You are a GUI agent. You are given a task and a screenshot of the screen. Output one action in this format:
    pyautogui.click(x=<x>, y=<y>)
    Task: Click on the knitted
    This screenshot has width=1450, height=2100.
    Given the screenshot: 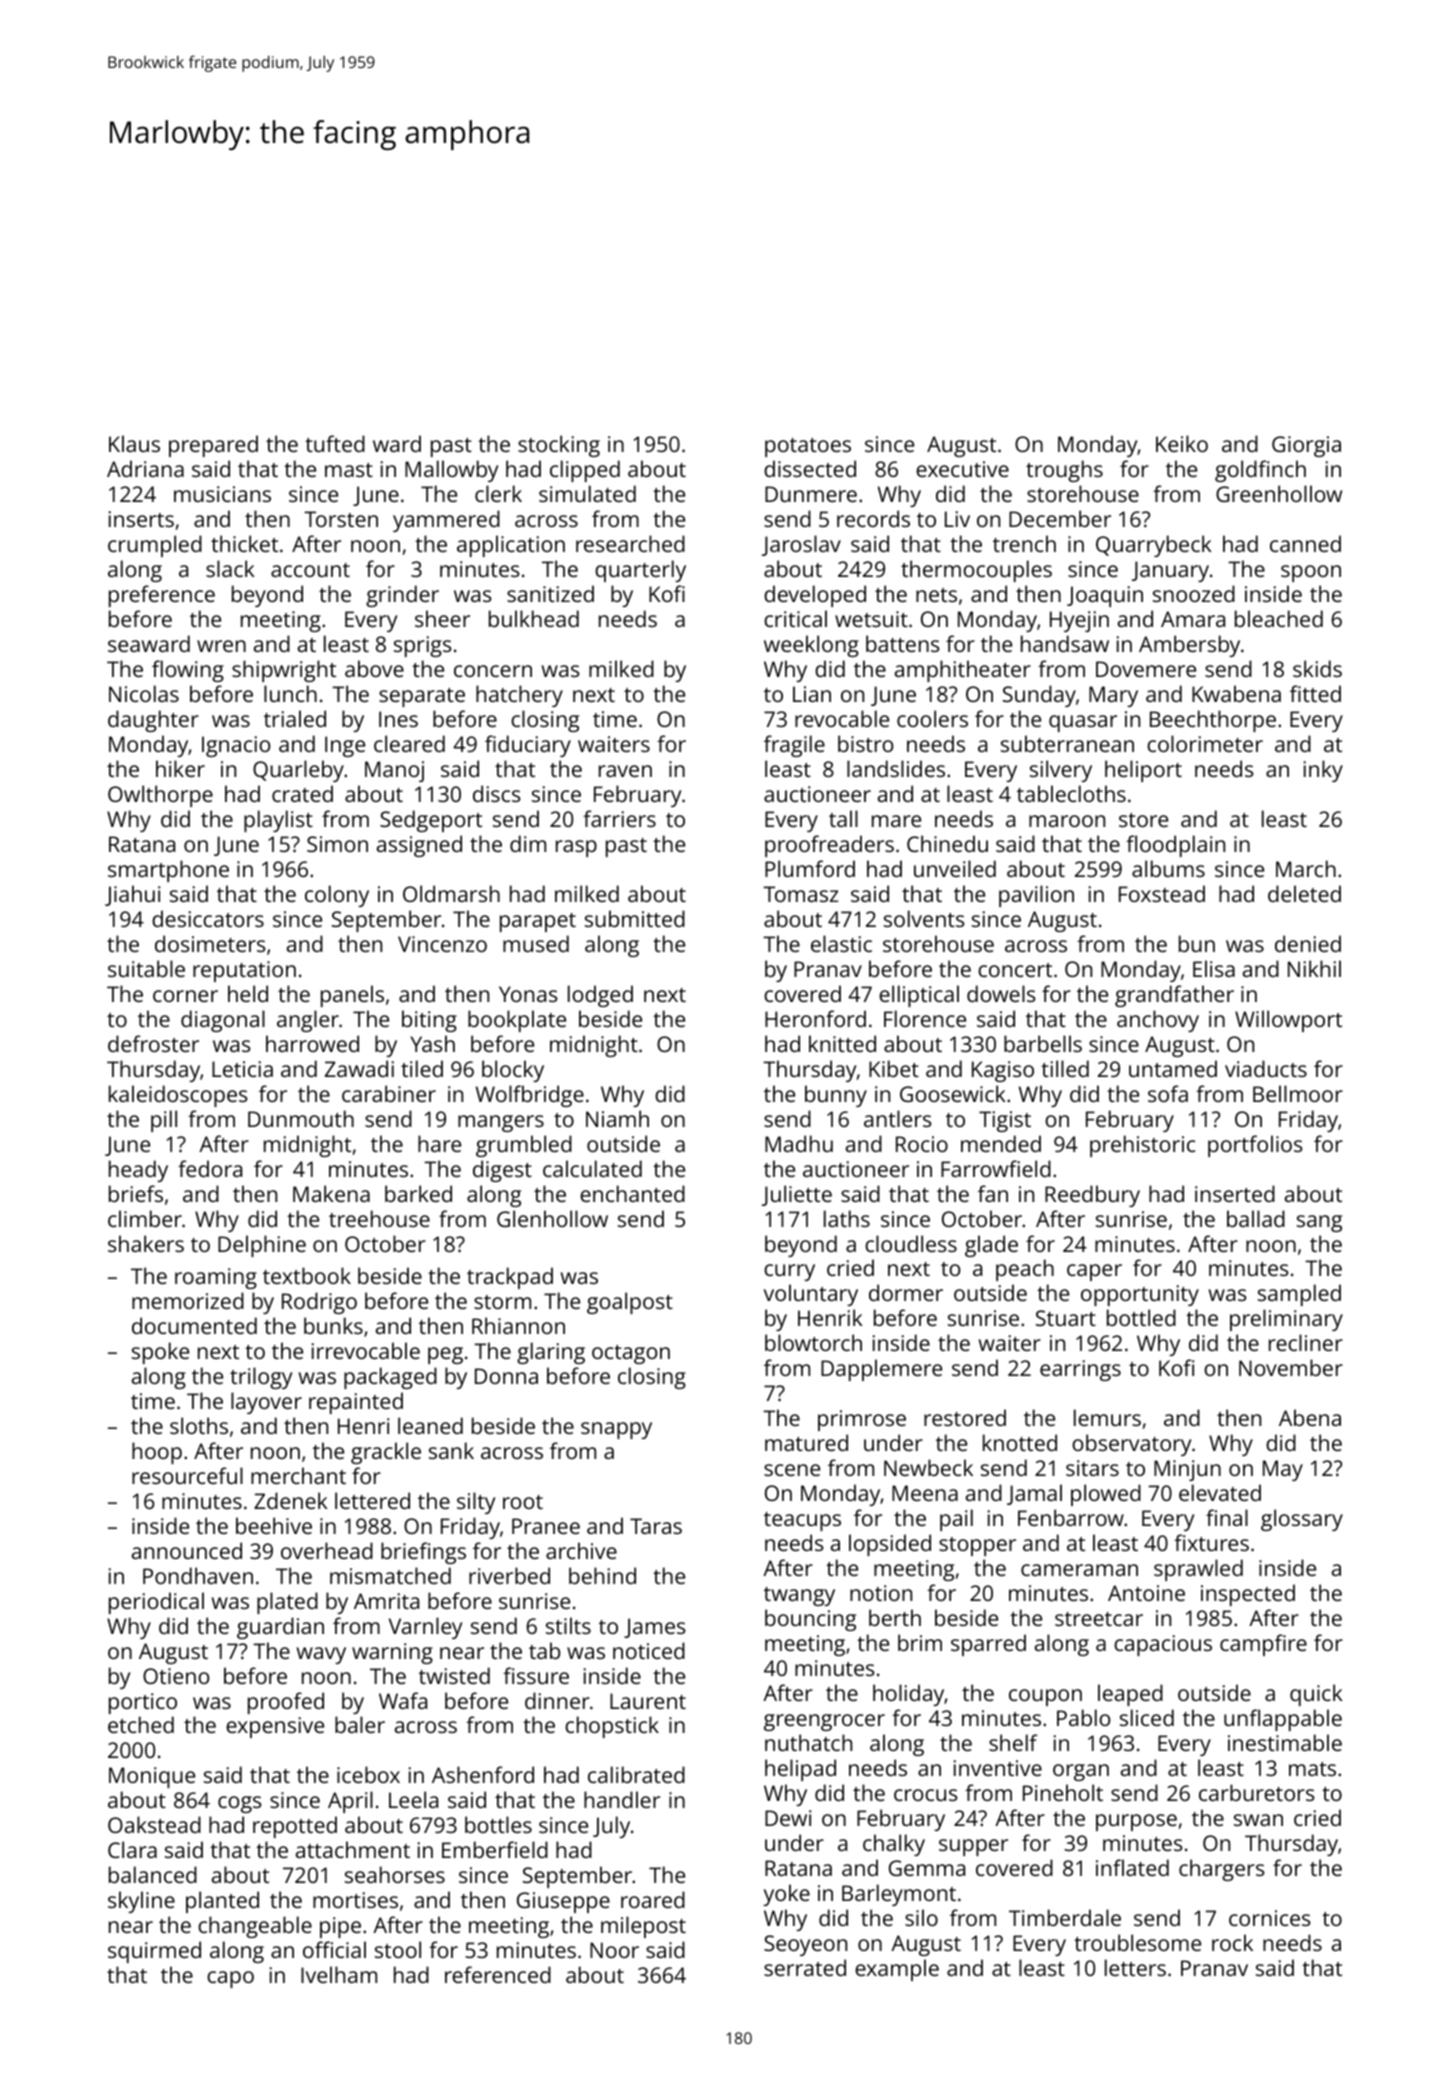 What is the action you would take?
    pyautogui.click(x=842, y=1043)
